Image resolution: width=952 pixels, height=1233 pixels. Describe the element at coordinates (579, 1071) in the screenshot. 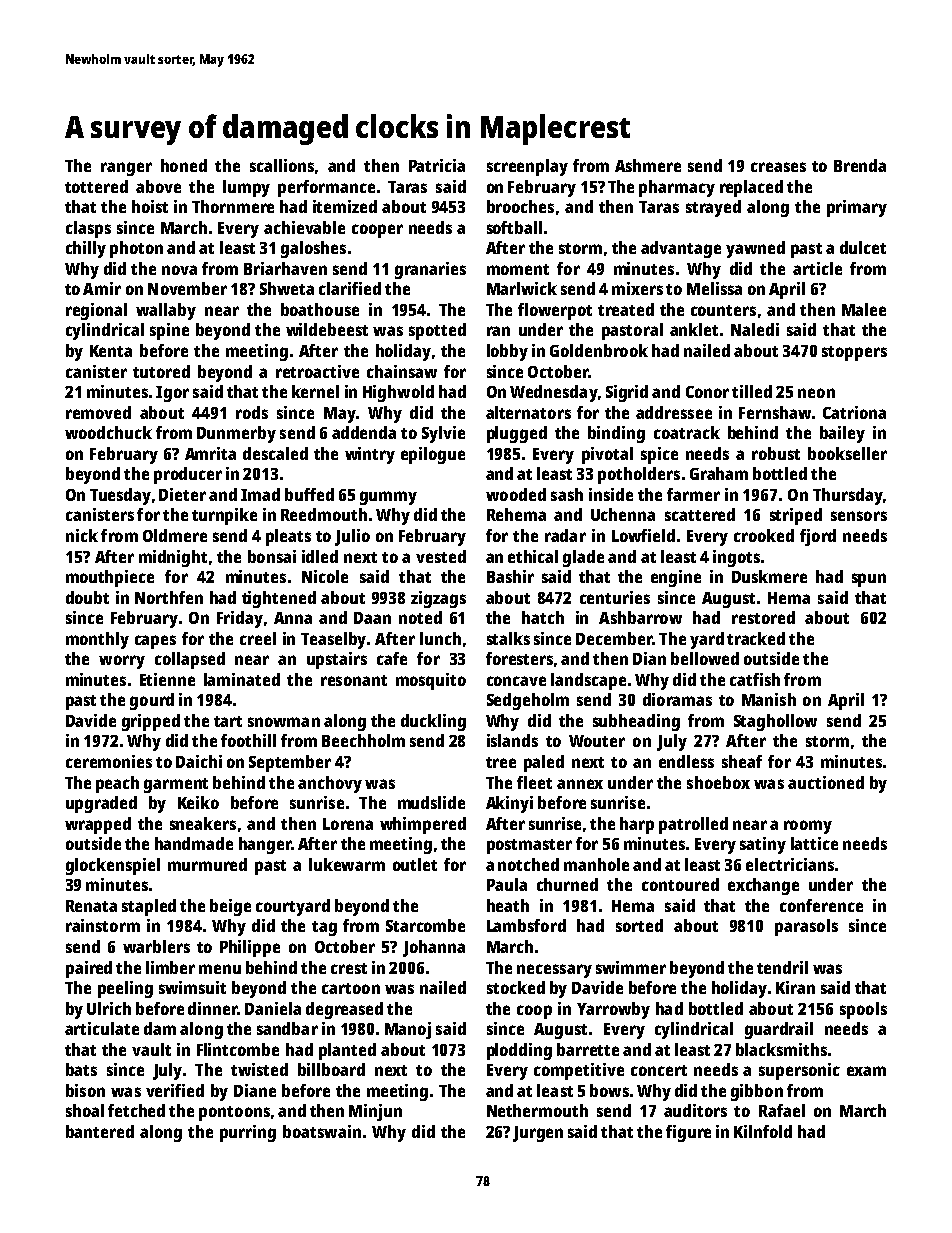

I see `competitive` at that location.
